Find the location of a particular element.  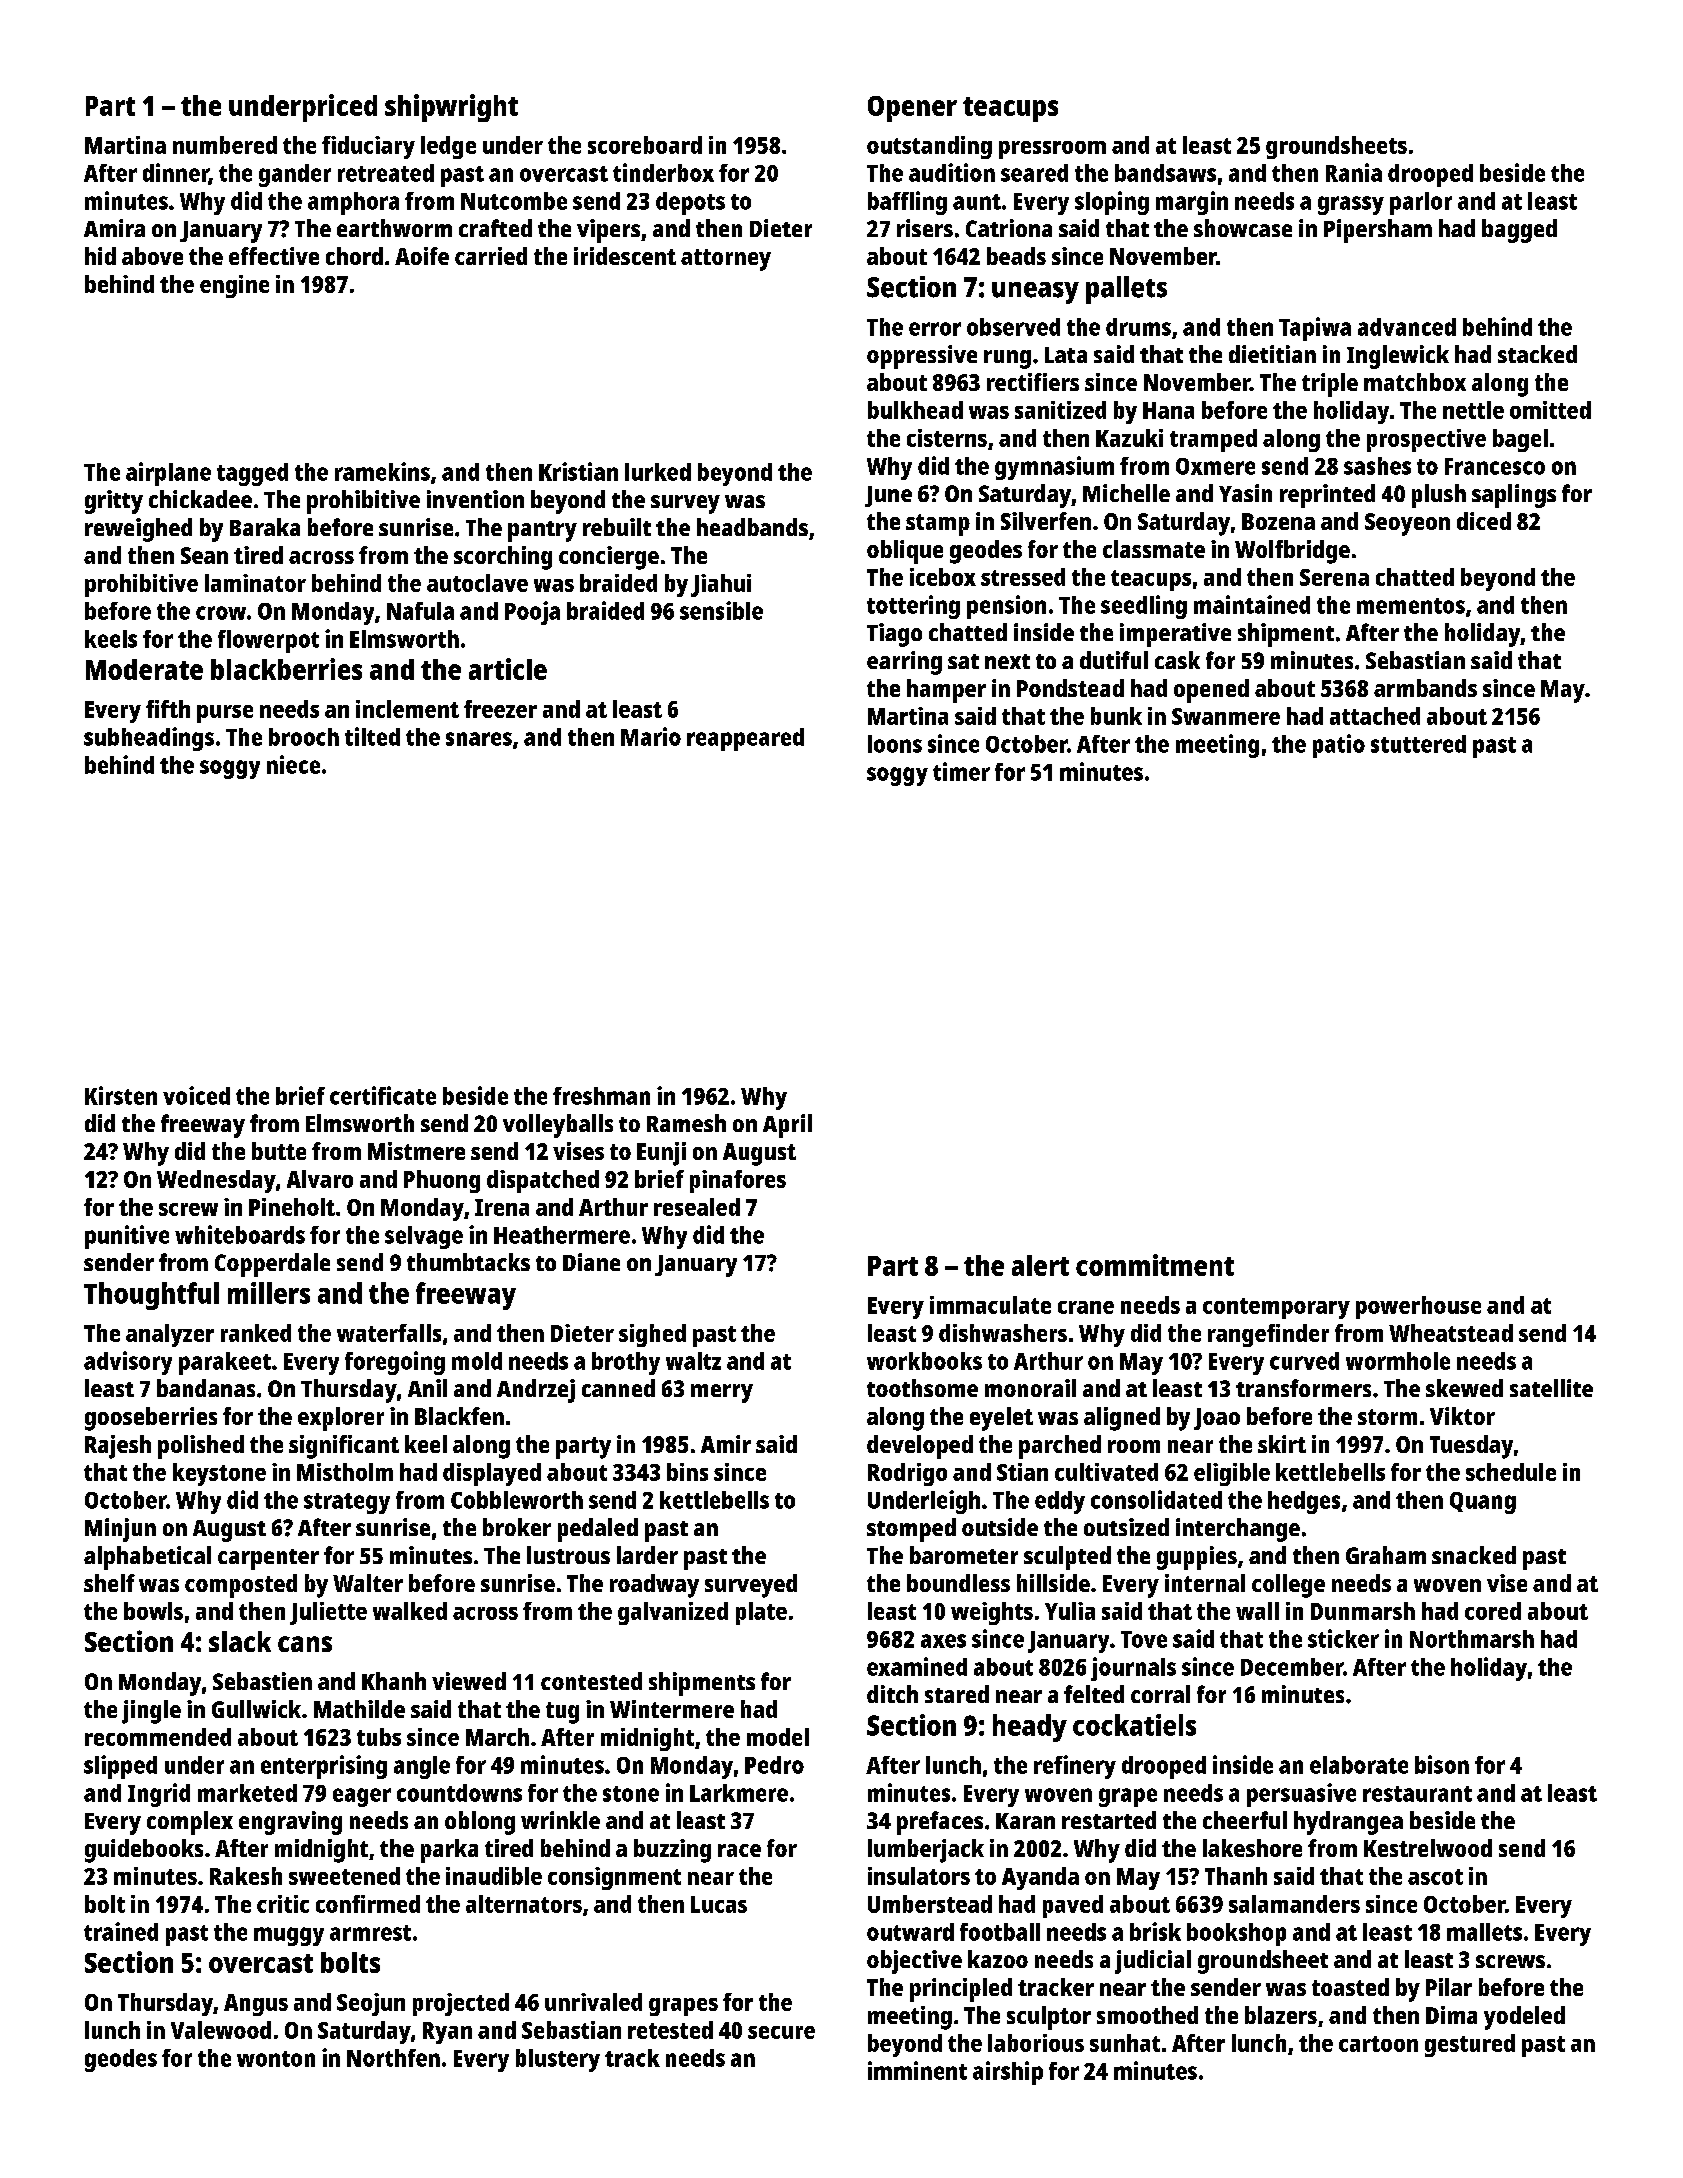

Alvaro is located at coordinates (320, 1179).
